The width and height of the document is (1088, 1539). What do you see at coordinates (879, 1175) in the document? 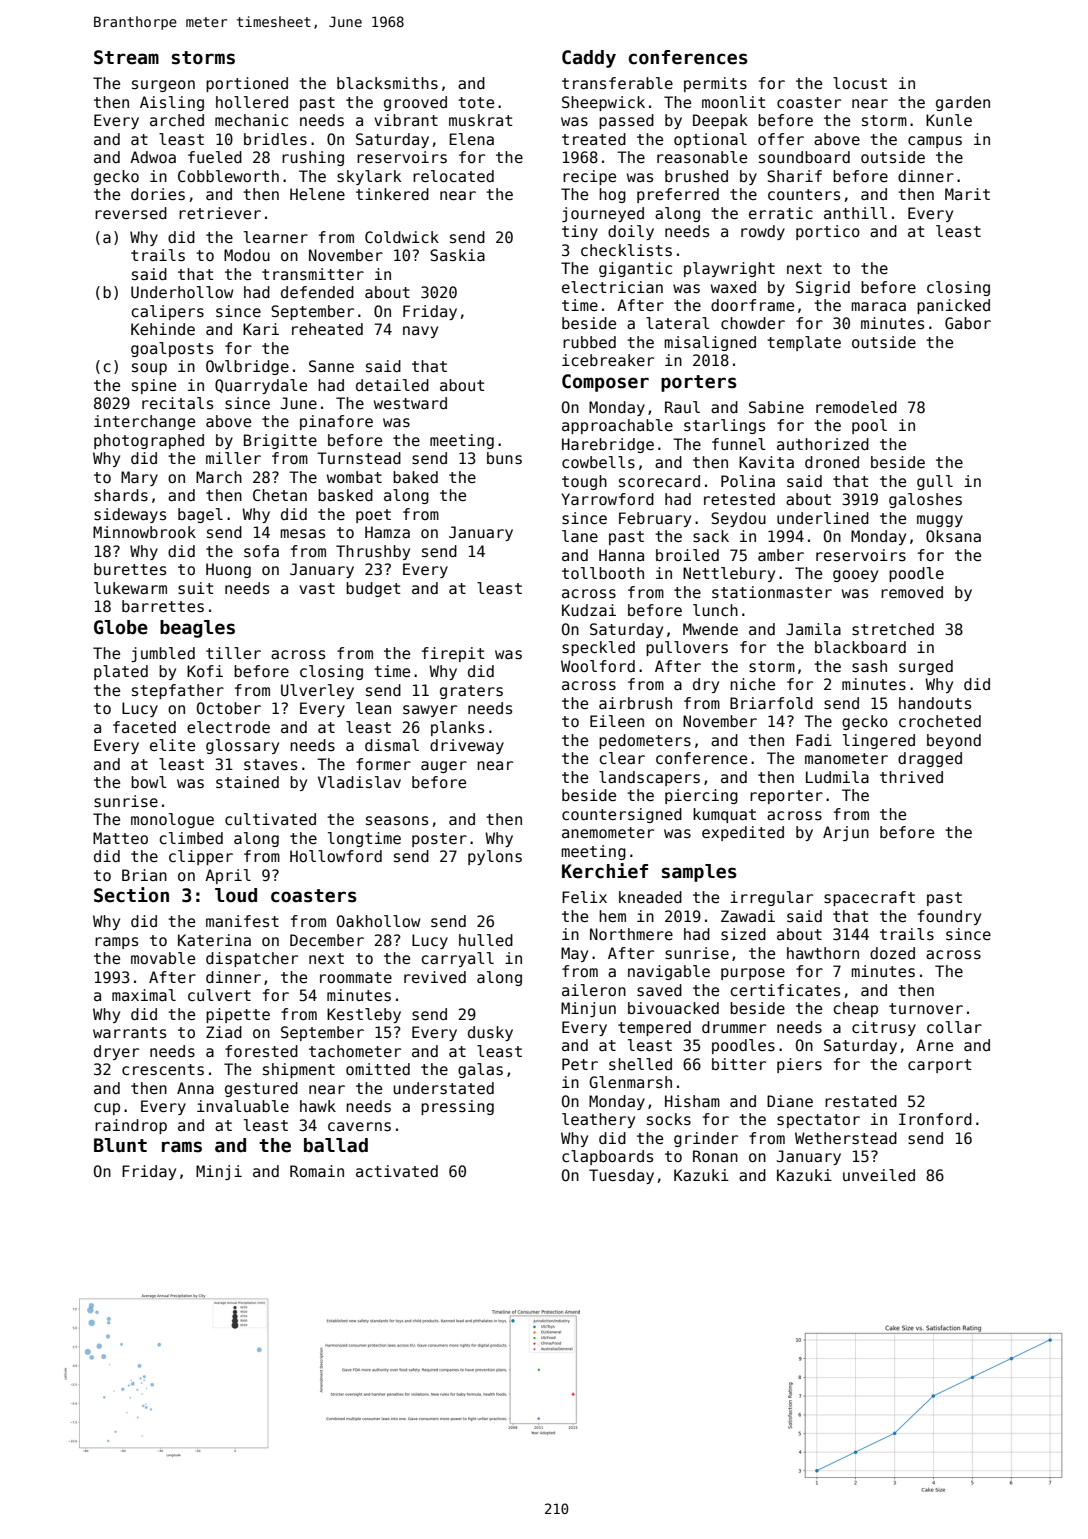
I see `unveiled` at bounding box center [879, 1175].
